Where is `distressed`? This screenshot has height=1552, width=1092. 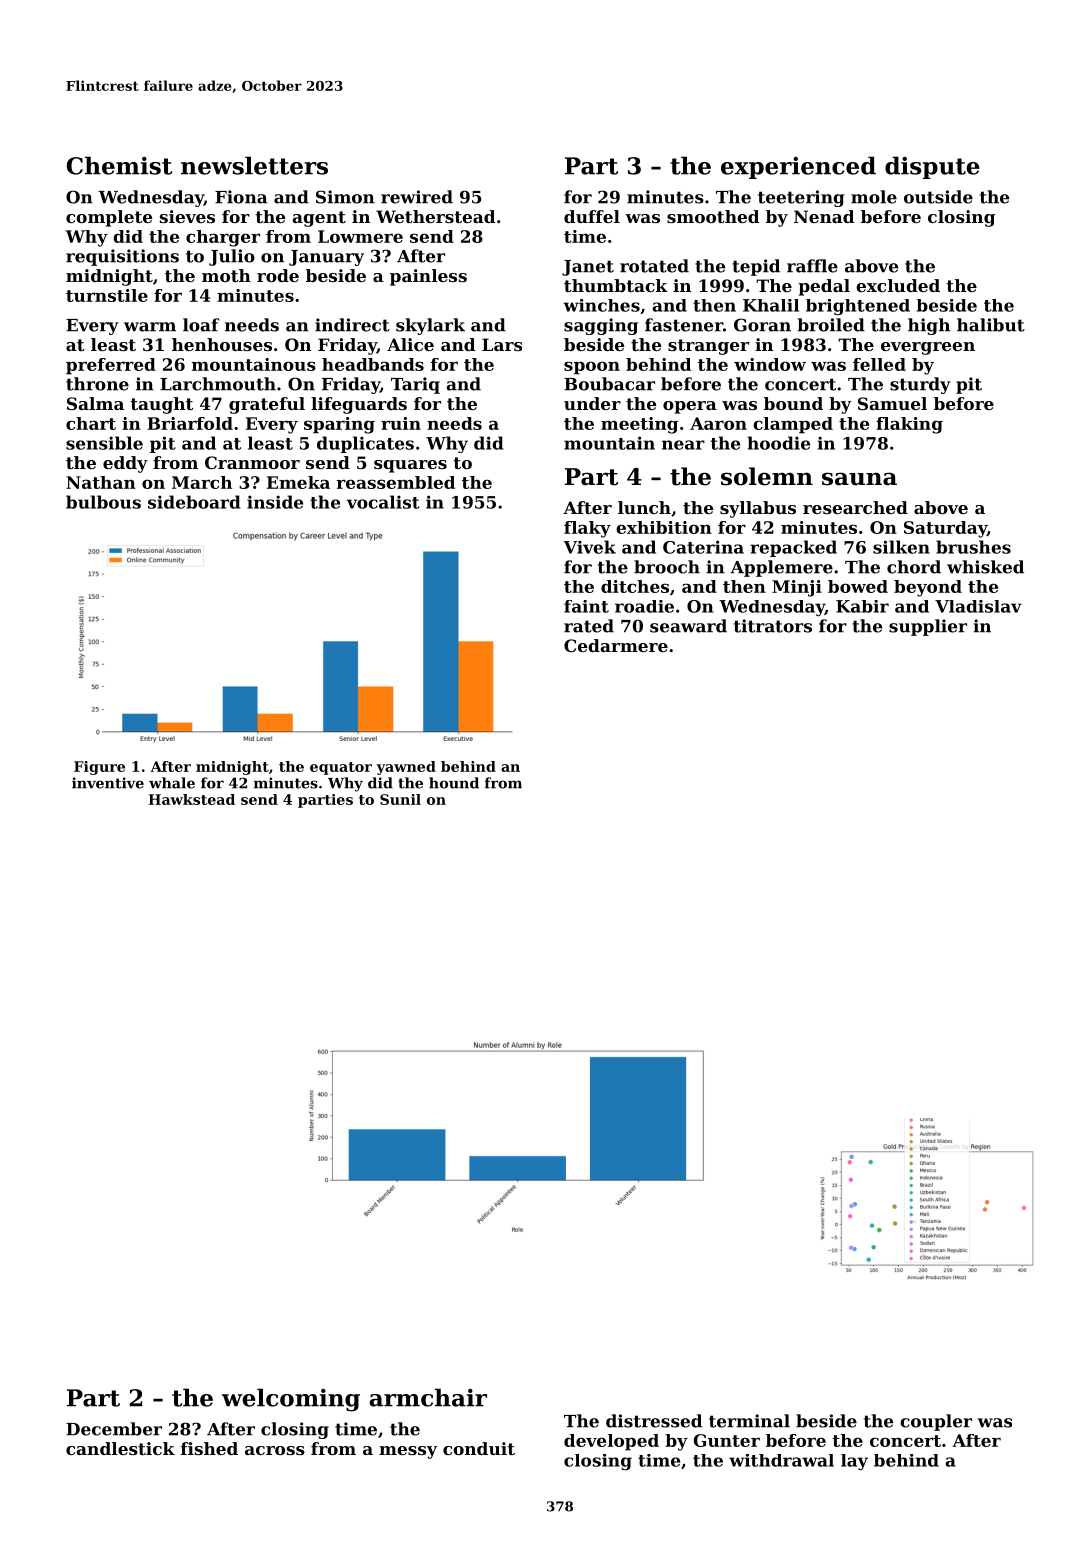
distressed is located at coordinates (654, 1421).
